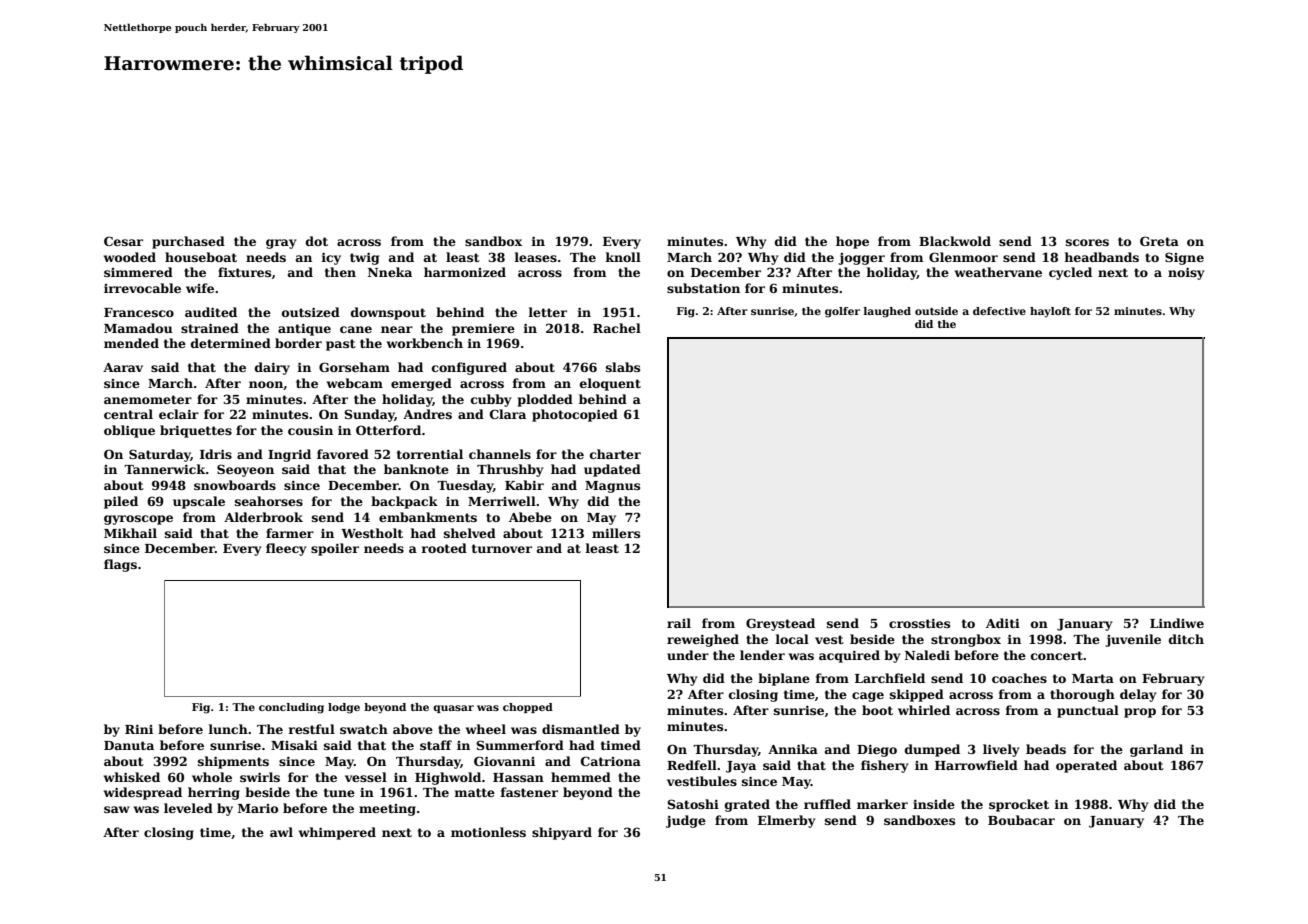  What do you see at coordinates (148, 399) in the document?
I see `anemometer` at bounding box center [148, 399].
